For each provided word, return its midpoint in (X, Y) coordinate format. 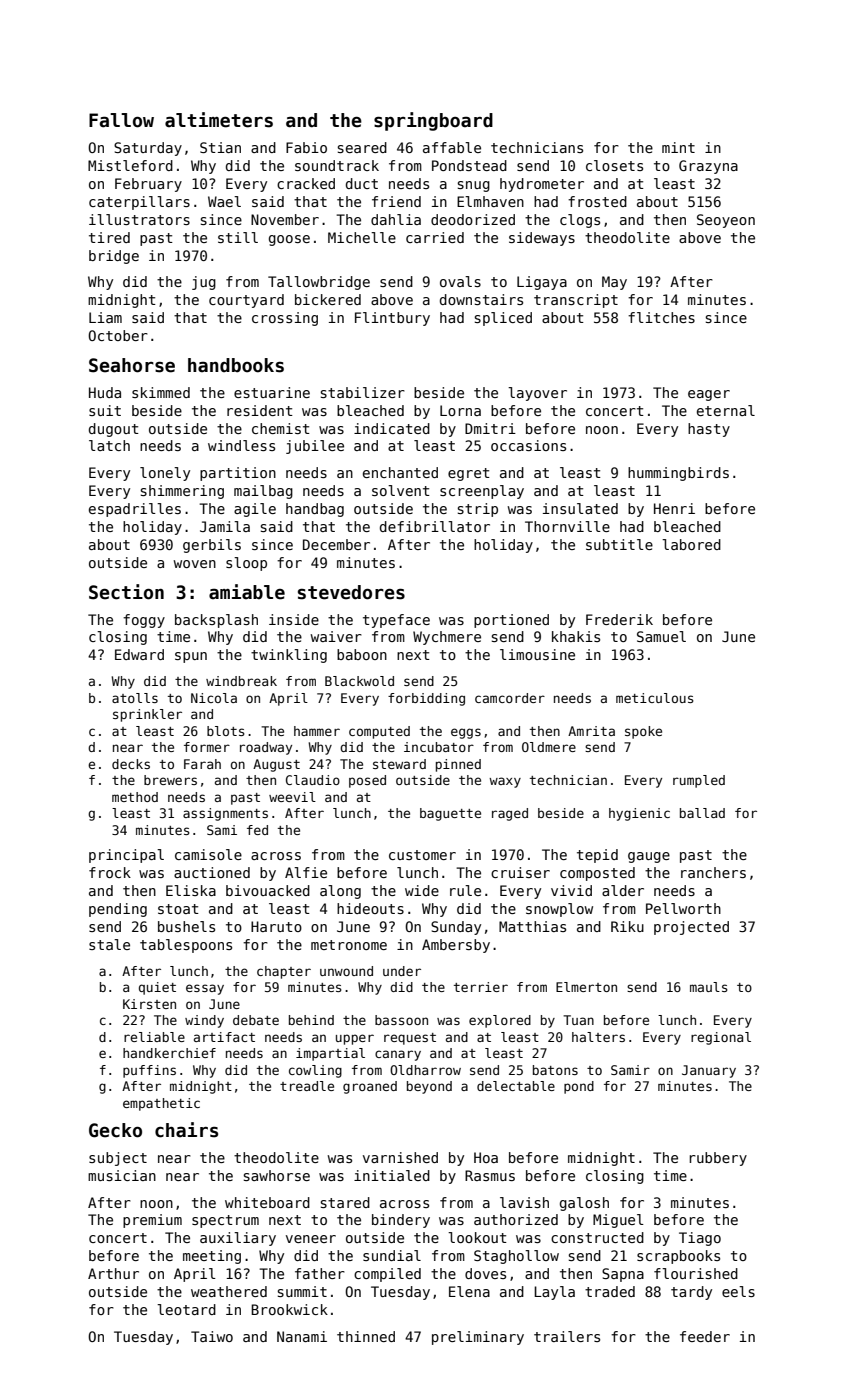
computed (379, 732)
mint (678, 147)
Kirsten (149, 1004)
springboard (433, 121)
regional (721, 1038)
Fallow (121, 120)
